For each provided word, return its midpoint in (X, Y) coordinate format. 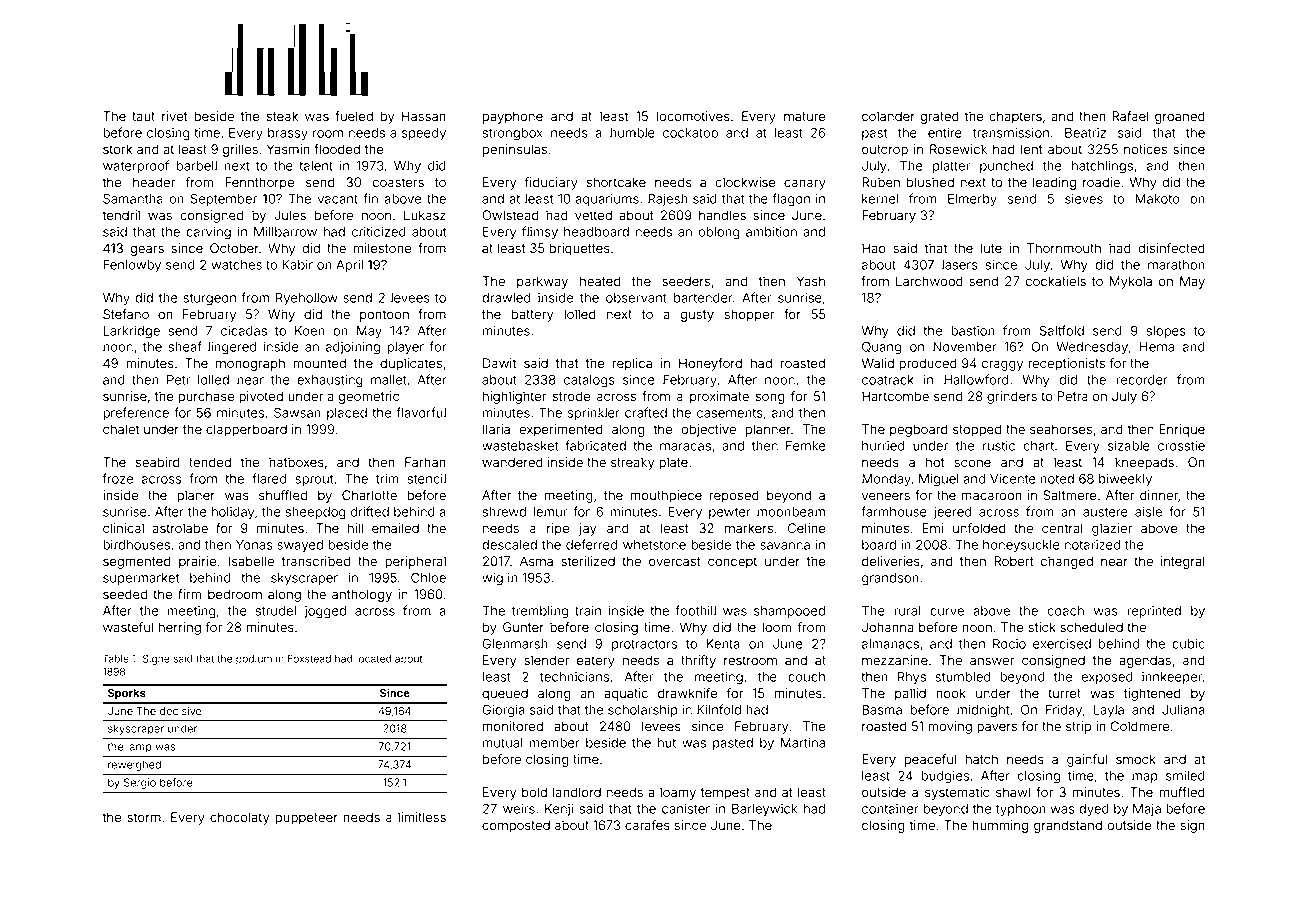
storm (144, 817)
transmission (1011, 133)
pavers (997, 728)
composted (516, 826)
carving (208, 233)
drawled (506, 298)
